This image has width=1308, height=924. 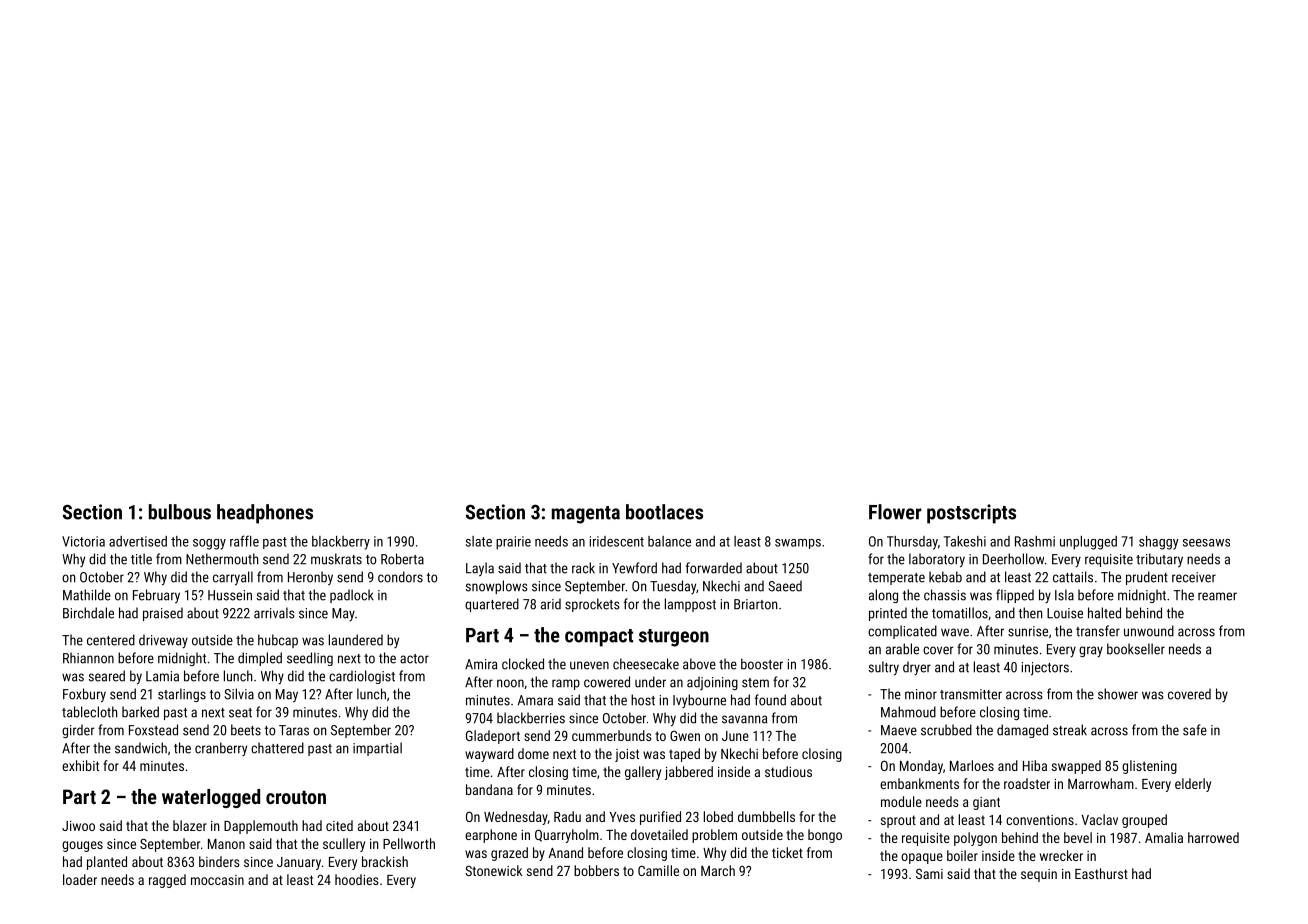 I want to click on wayward, so click(x=489, y=755).
